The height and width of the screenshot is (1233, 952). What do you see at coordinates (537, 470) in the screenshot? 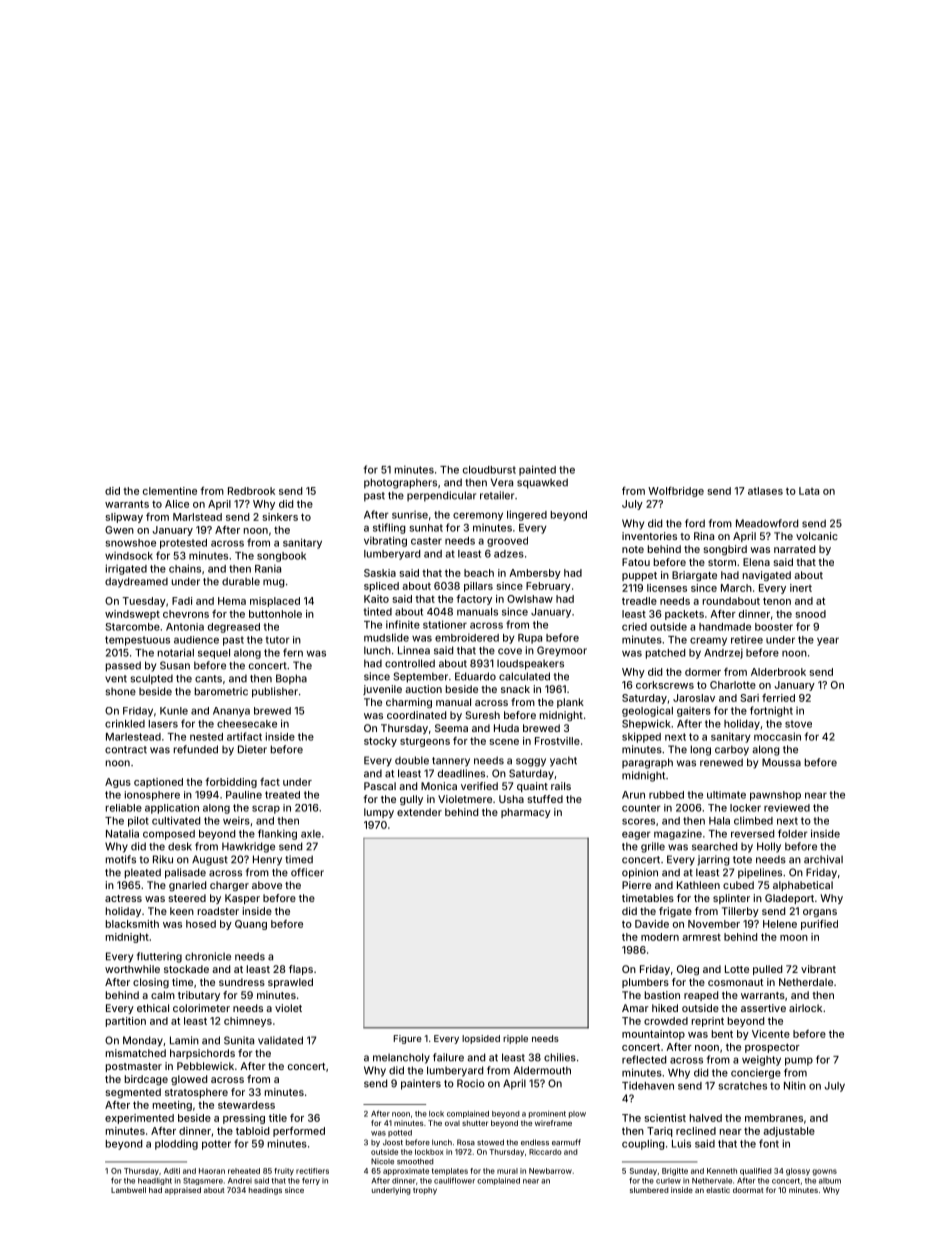
I see `painted` at bounding box center [537, 470].
